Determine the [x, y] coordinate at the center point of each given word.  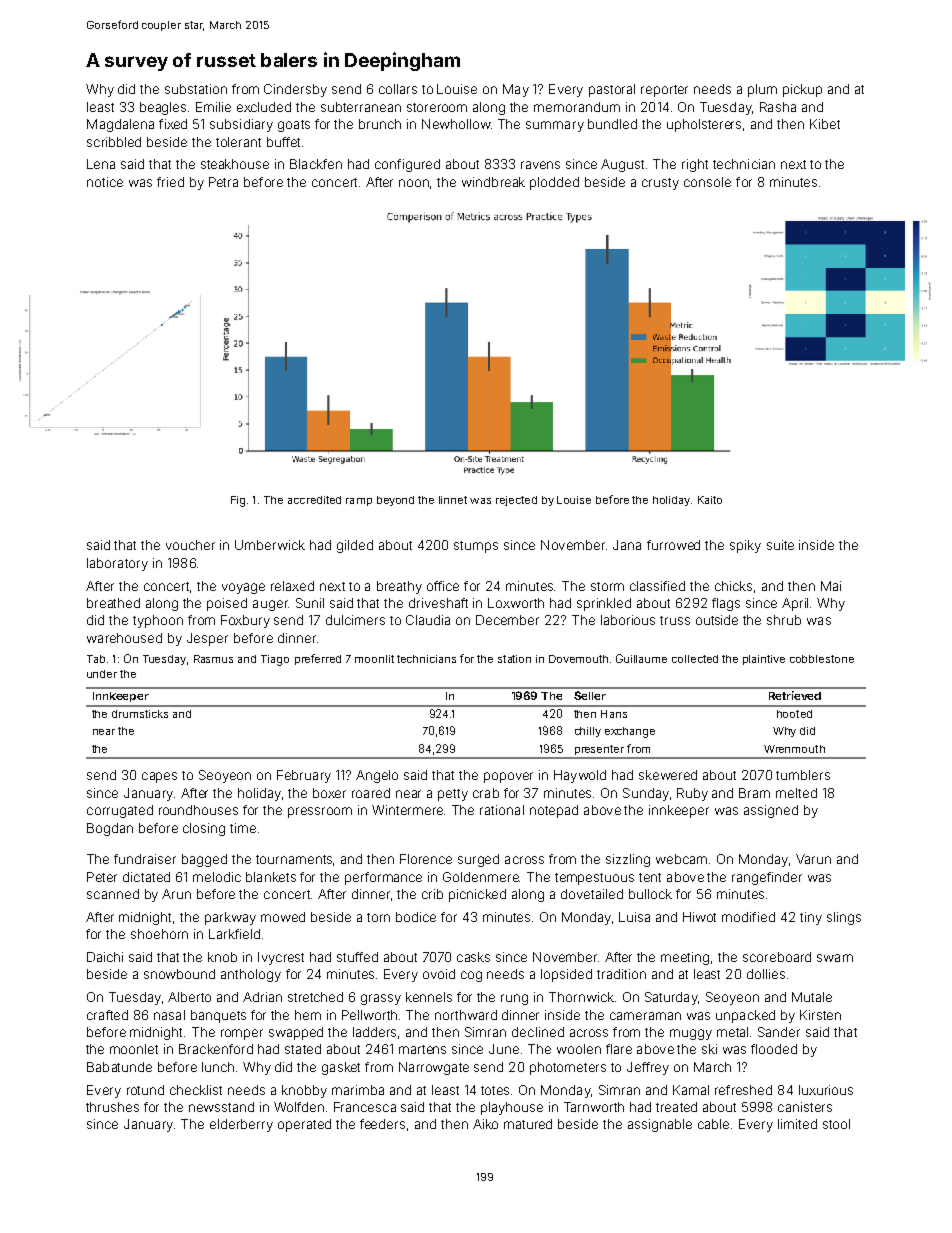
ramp [359, 502]
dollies [766, 974]
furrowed [673, 545]
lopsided [566, 975]
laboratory [117, 564]
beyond [395, 501]
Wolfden [299, 1107]
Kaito [710, 500]
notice [105, 182]
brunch [380, 124]
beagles [163, 108]
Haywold [580, 776]
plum [762, 90]
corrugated [120, 811]
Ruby [692, 794]
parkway [230, 918]
